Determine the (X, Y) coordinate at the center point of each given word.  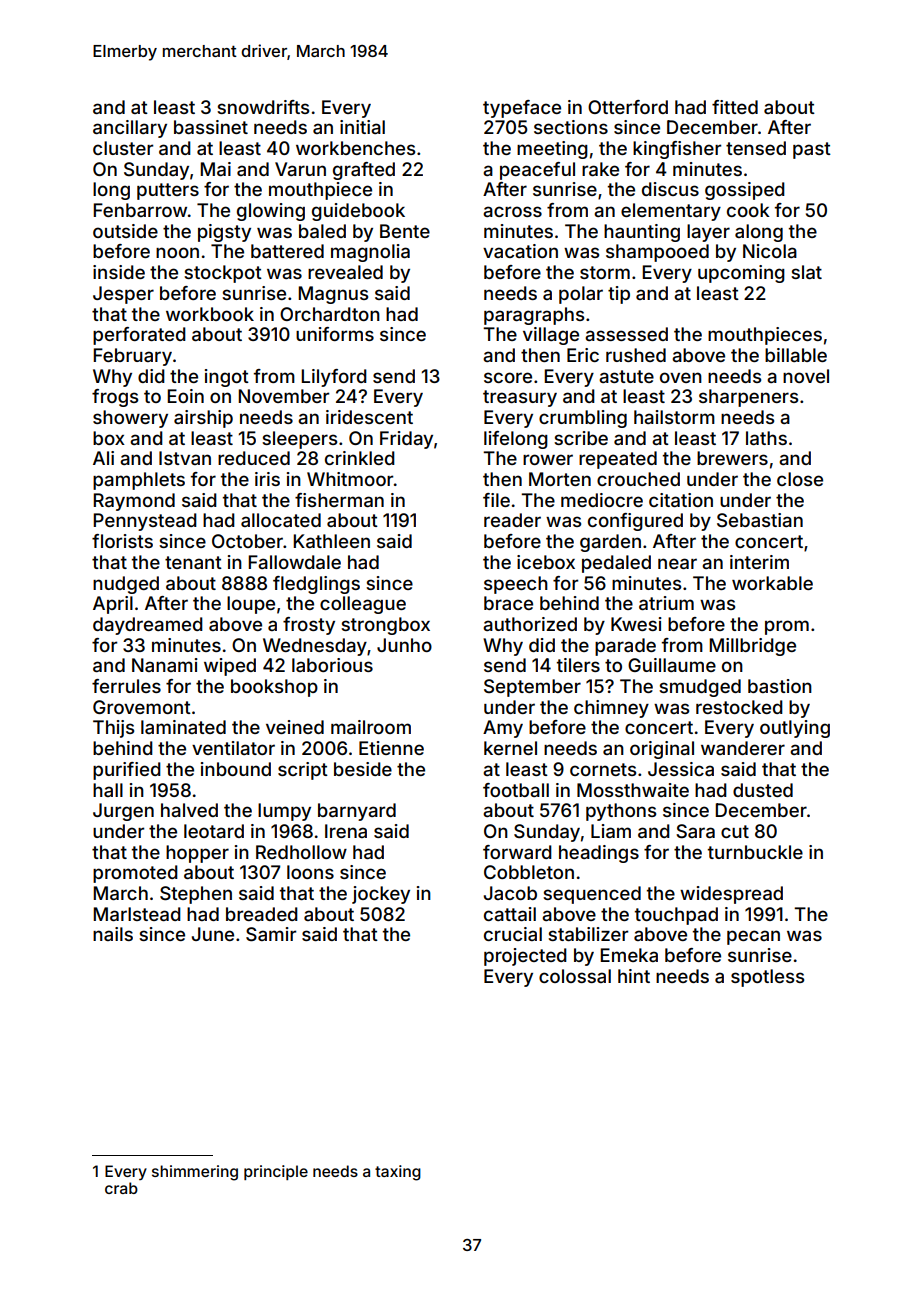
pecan (753, 937)
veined (295, 727)
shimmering (195, 1173)
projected (525, 957)
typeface (522, 109)
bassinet (211, 127)
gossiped (745, 191)
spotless (767, 978)
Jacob (510, 893)
